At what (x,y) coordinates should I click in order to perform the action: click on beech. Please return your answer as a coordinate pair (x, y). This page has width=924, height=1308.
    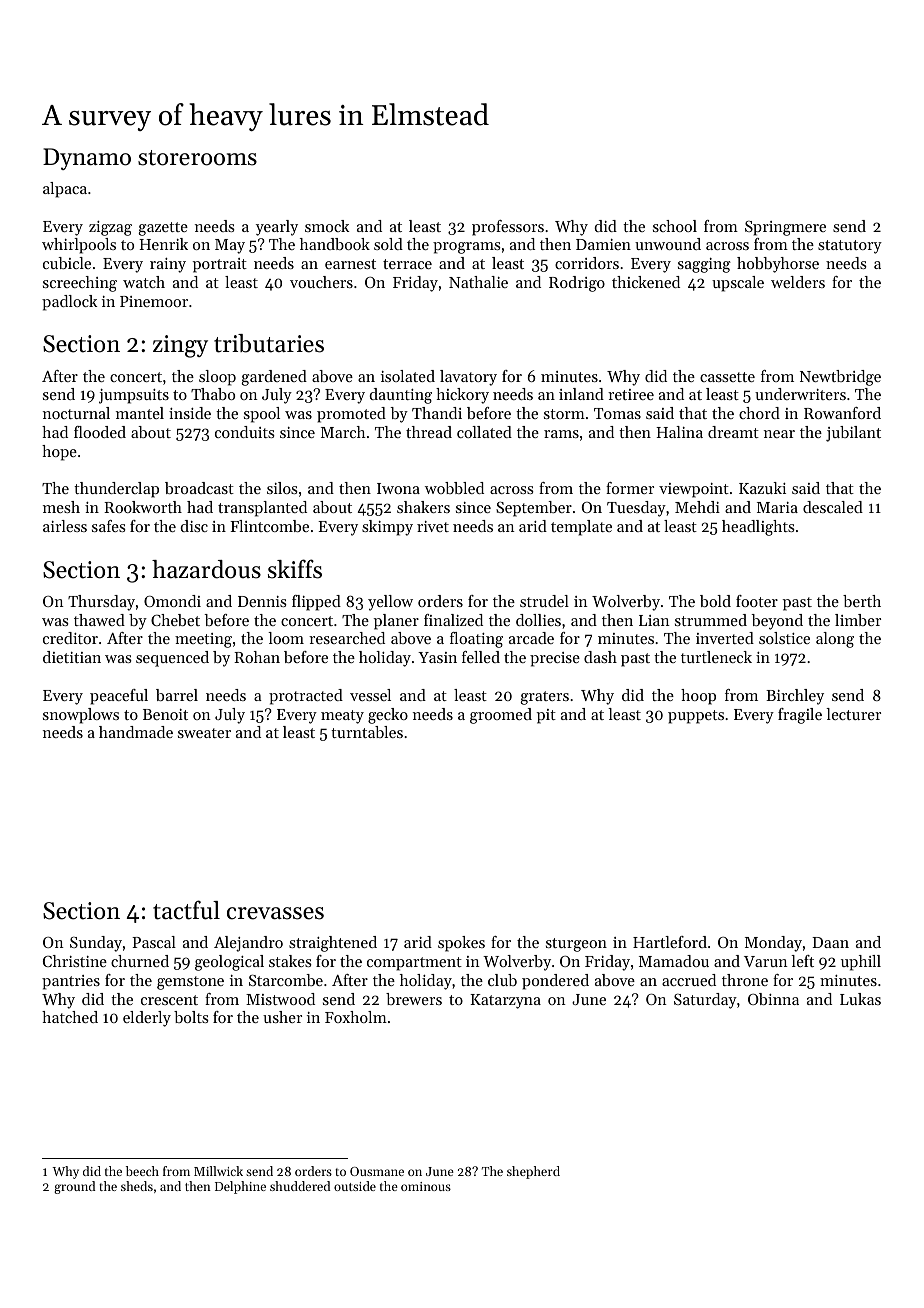
    Looking at the image, I should click on (142, 1171).
